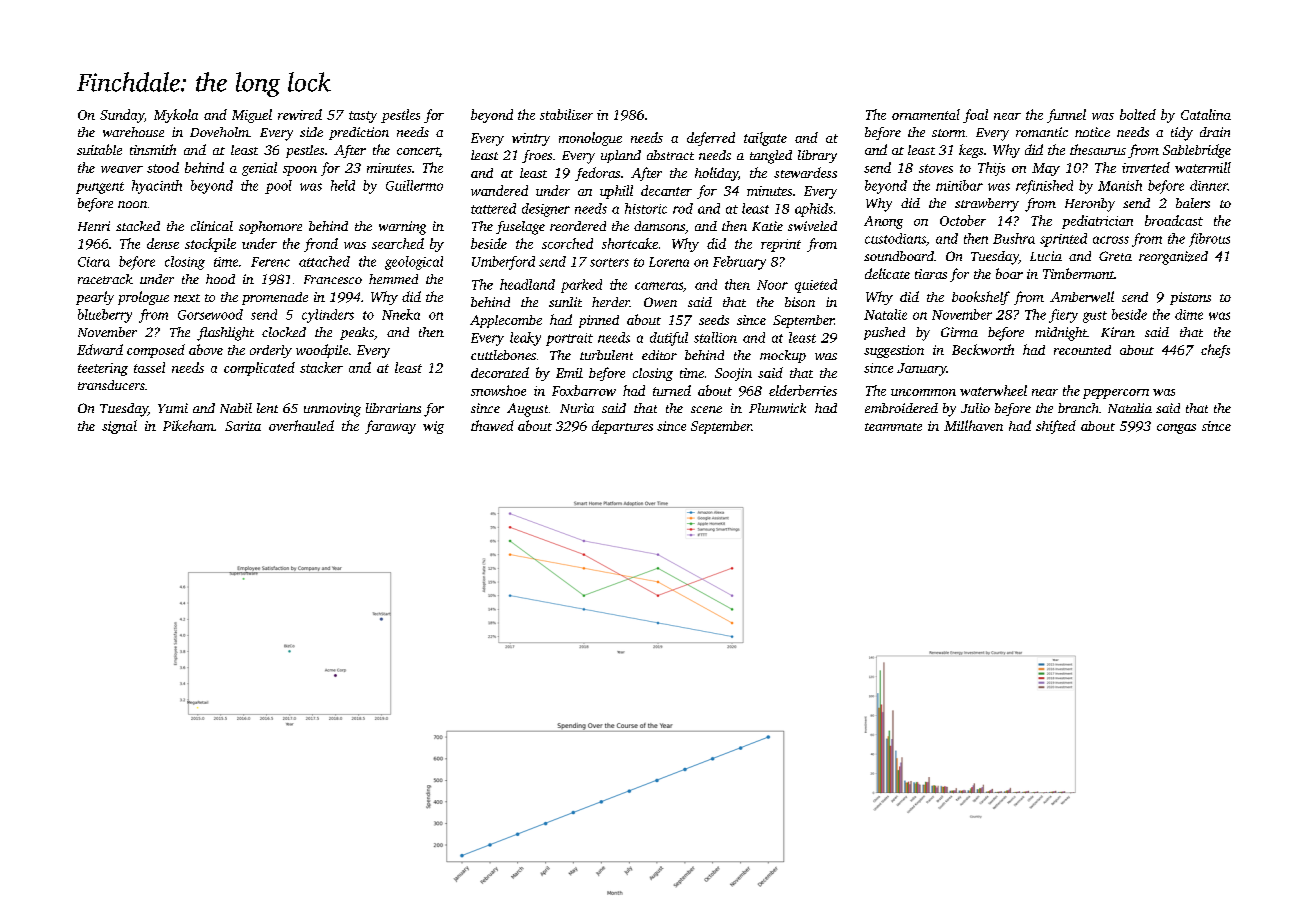  I want to click on stabilizer, so click(566, 114).
